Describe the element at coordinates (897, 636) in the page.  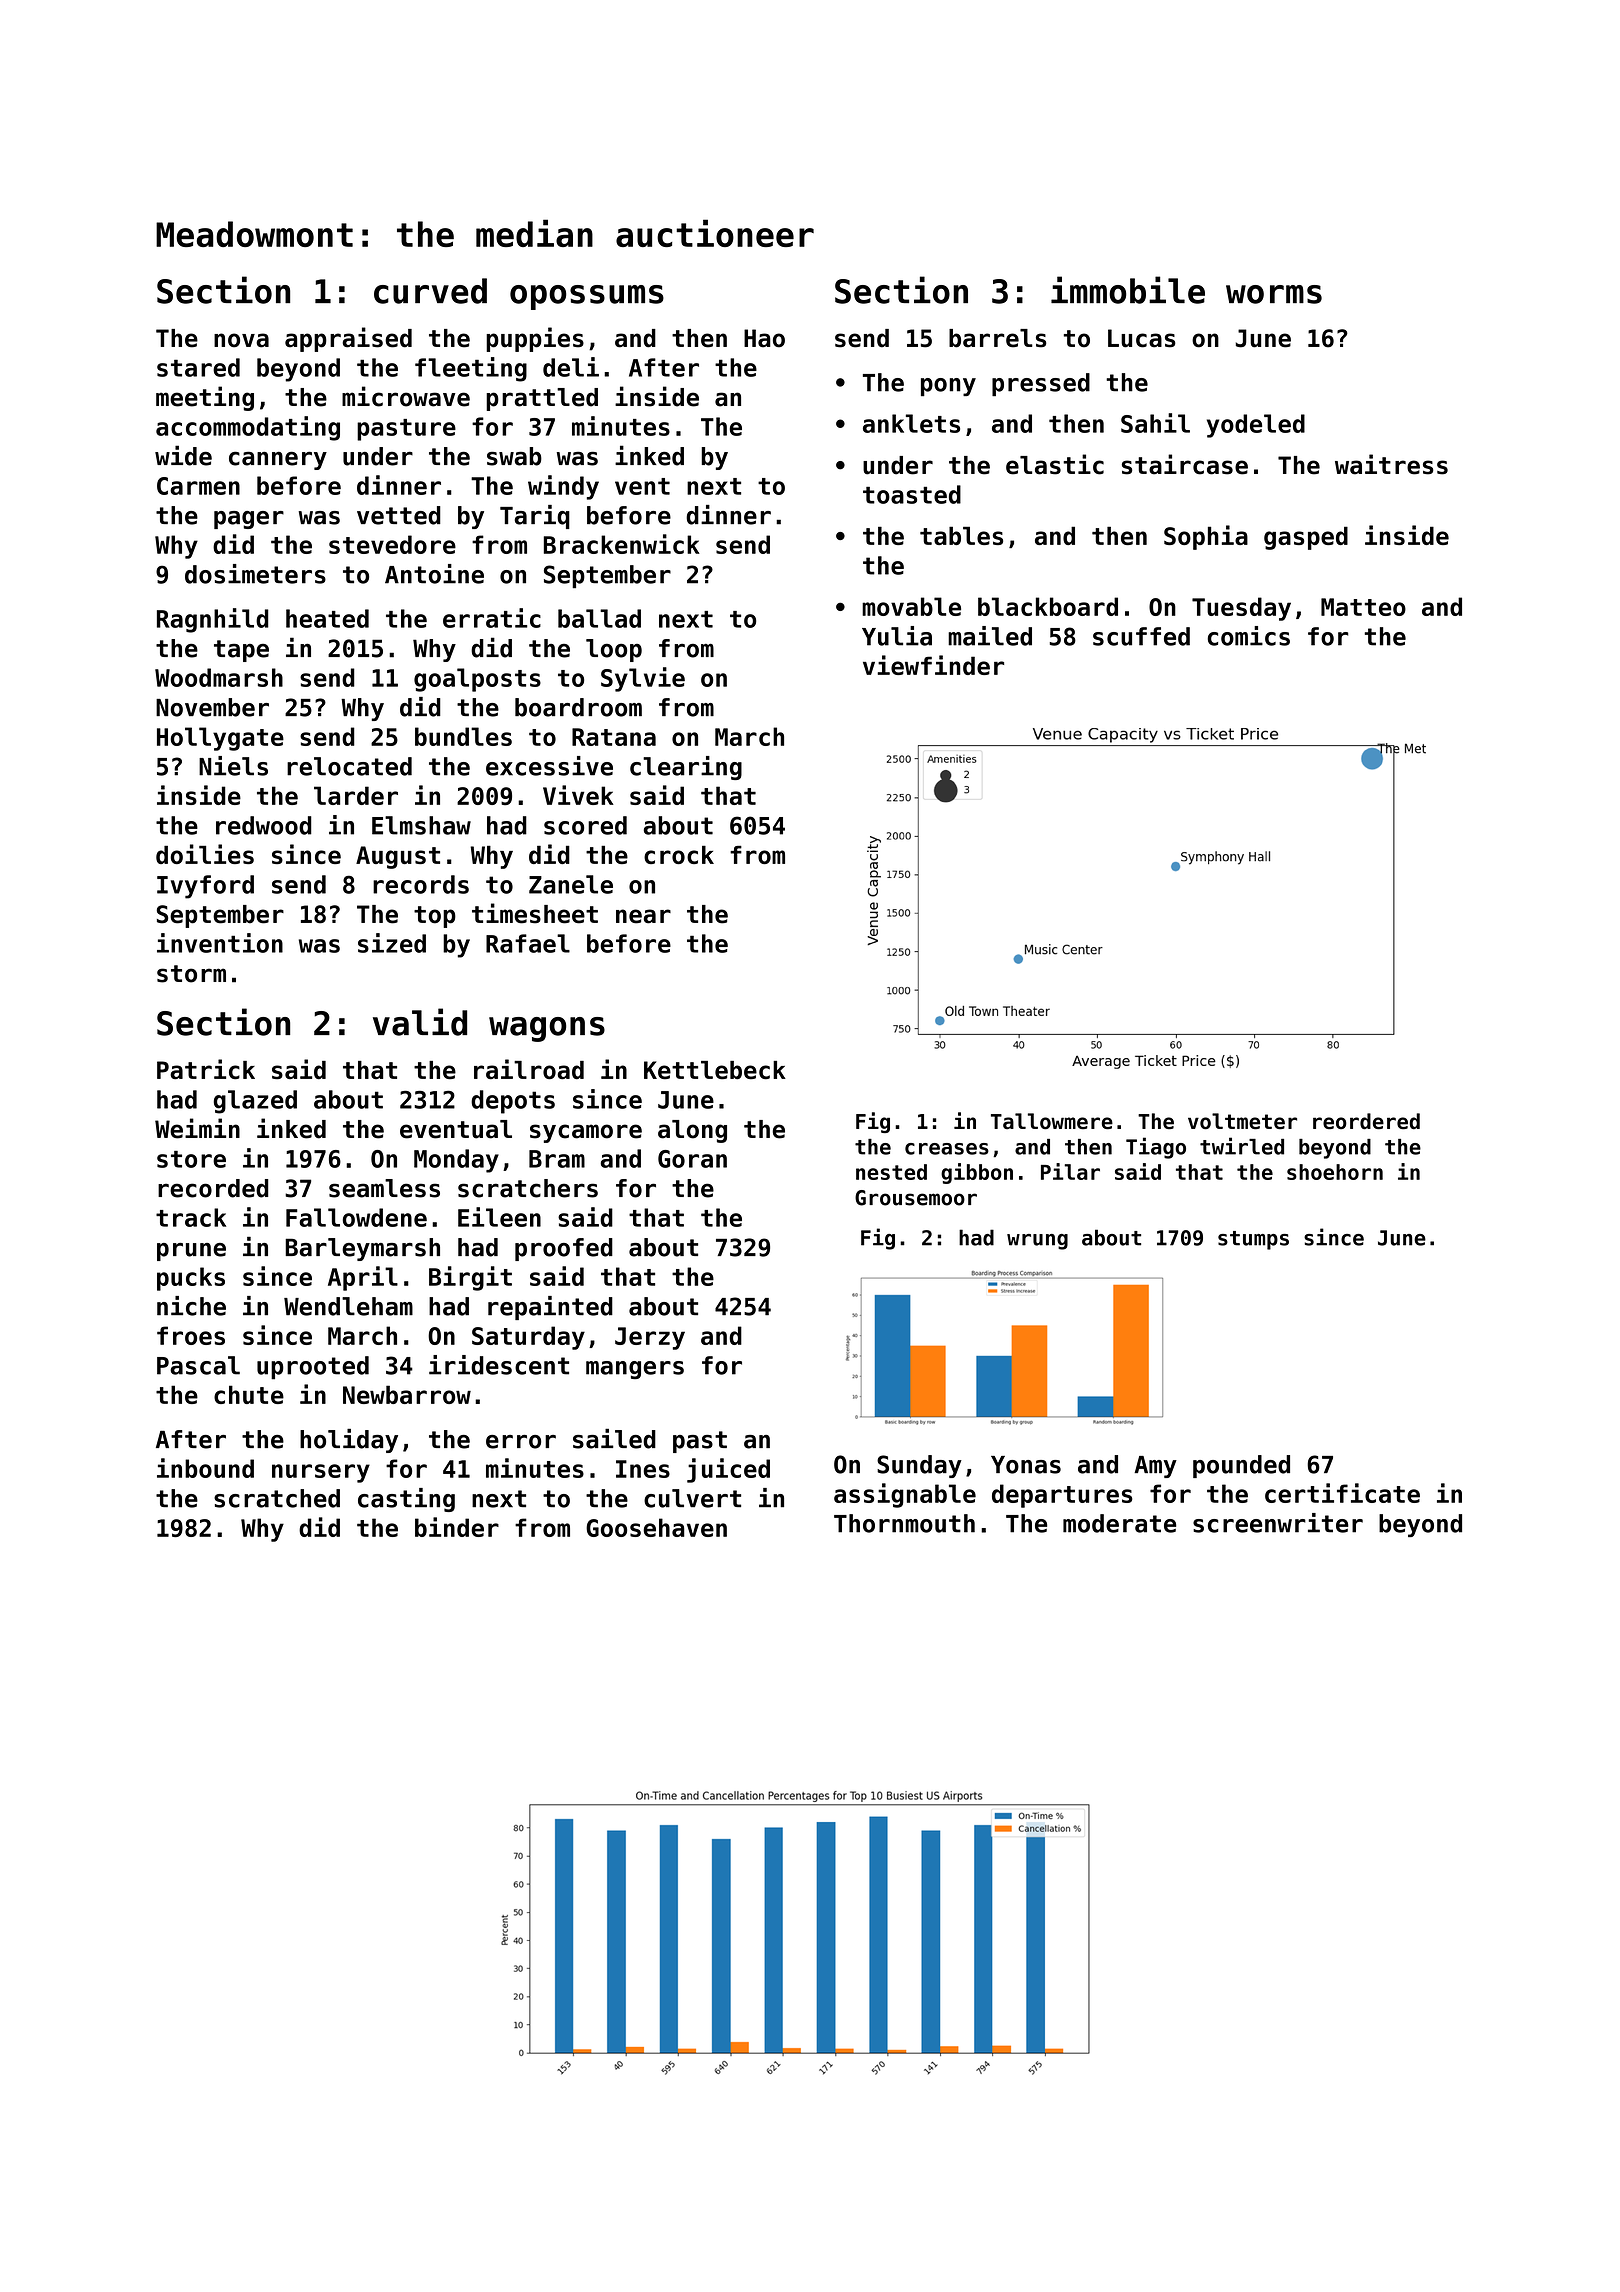
I see `Yulia` at that location.
